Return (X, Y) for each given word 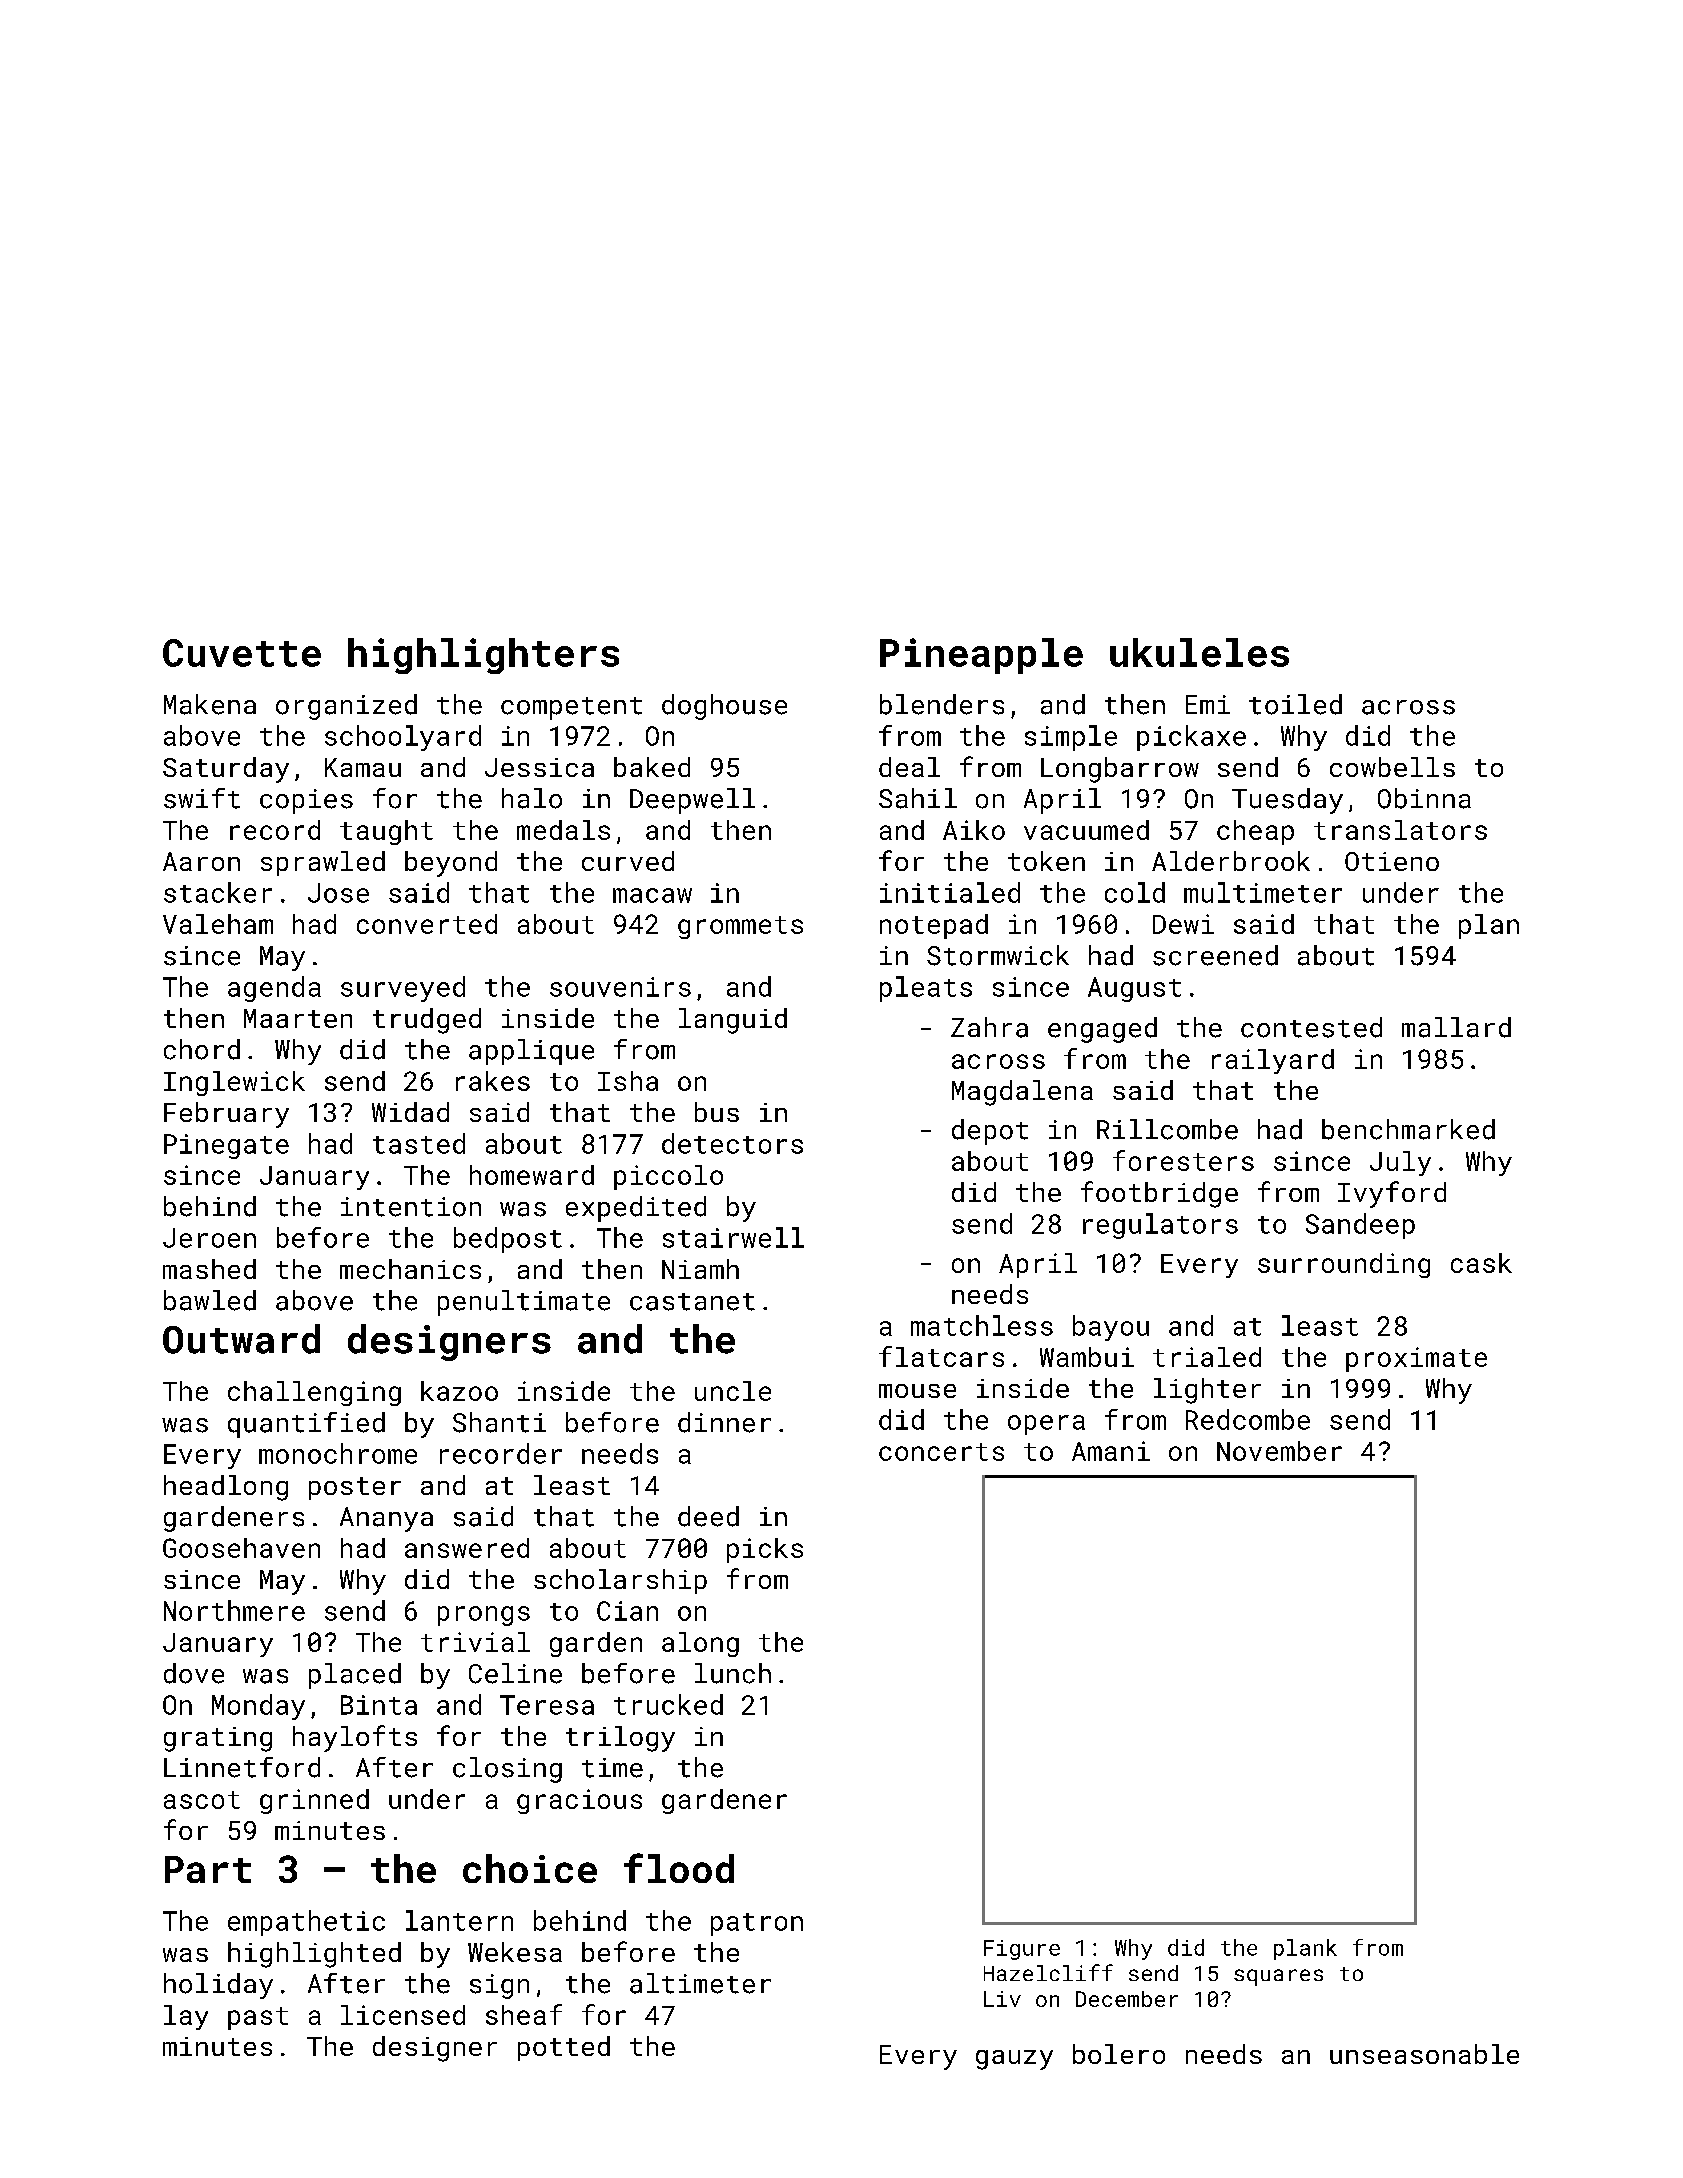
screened (1215, 955)
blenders (942, 704)
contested (1311, 1027)
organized (346, 707)
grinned (314, 1801)
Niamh (700, 1269)
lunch (733, 1673)
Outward (241, 1339)
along (700, 1644)
